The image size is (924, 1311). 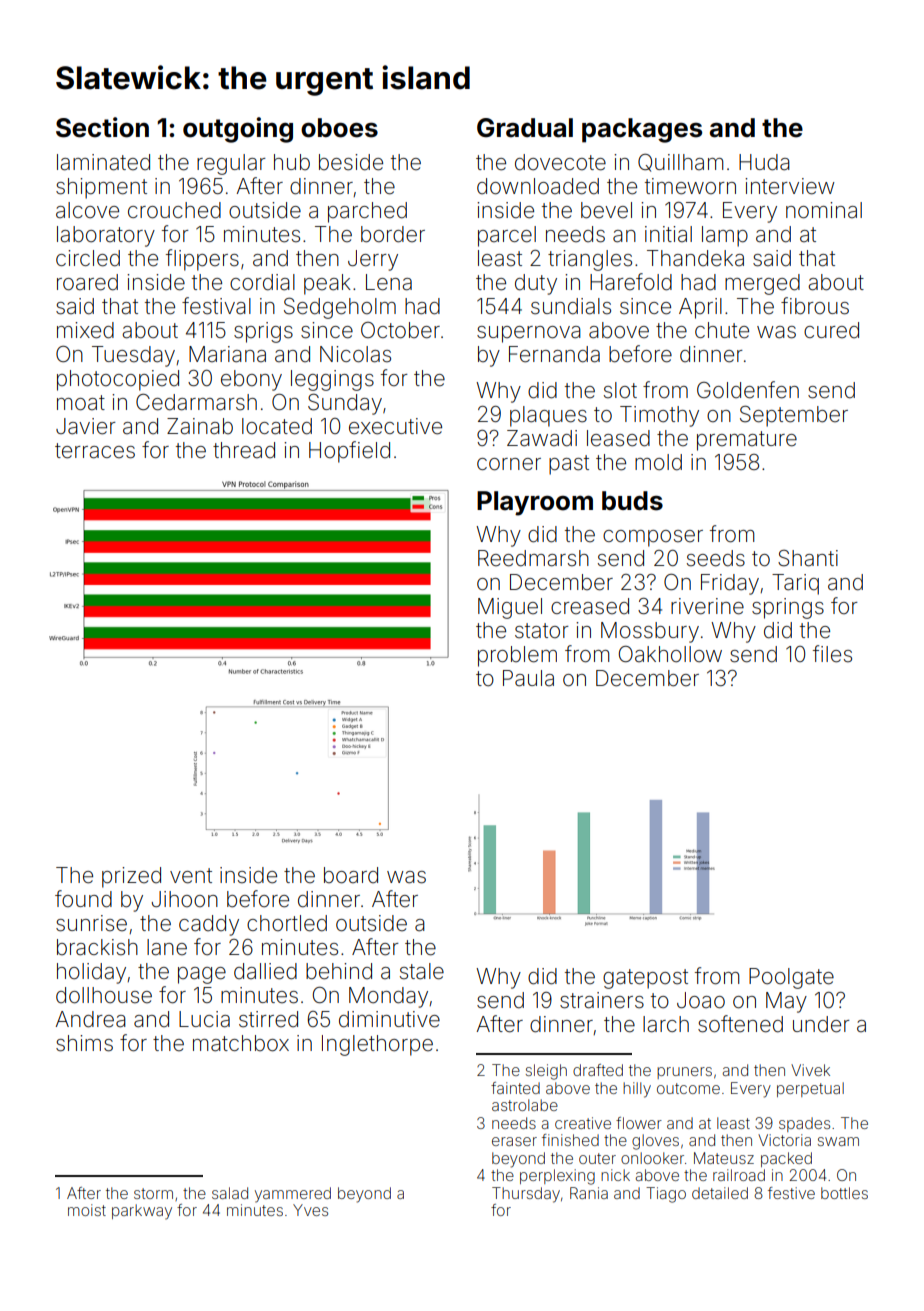 What do you see at coordinates (747, 441) in the screenshot?
I see `premature` at bounding box center [747, 441].
